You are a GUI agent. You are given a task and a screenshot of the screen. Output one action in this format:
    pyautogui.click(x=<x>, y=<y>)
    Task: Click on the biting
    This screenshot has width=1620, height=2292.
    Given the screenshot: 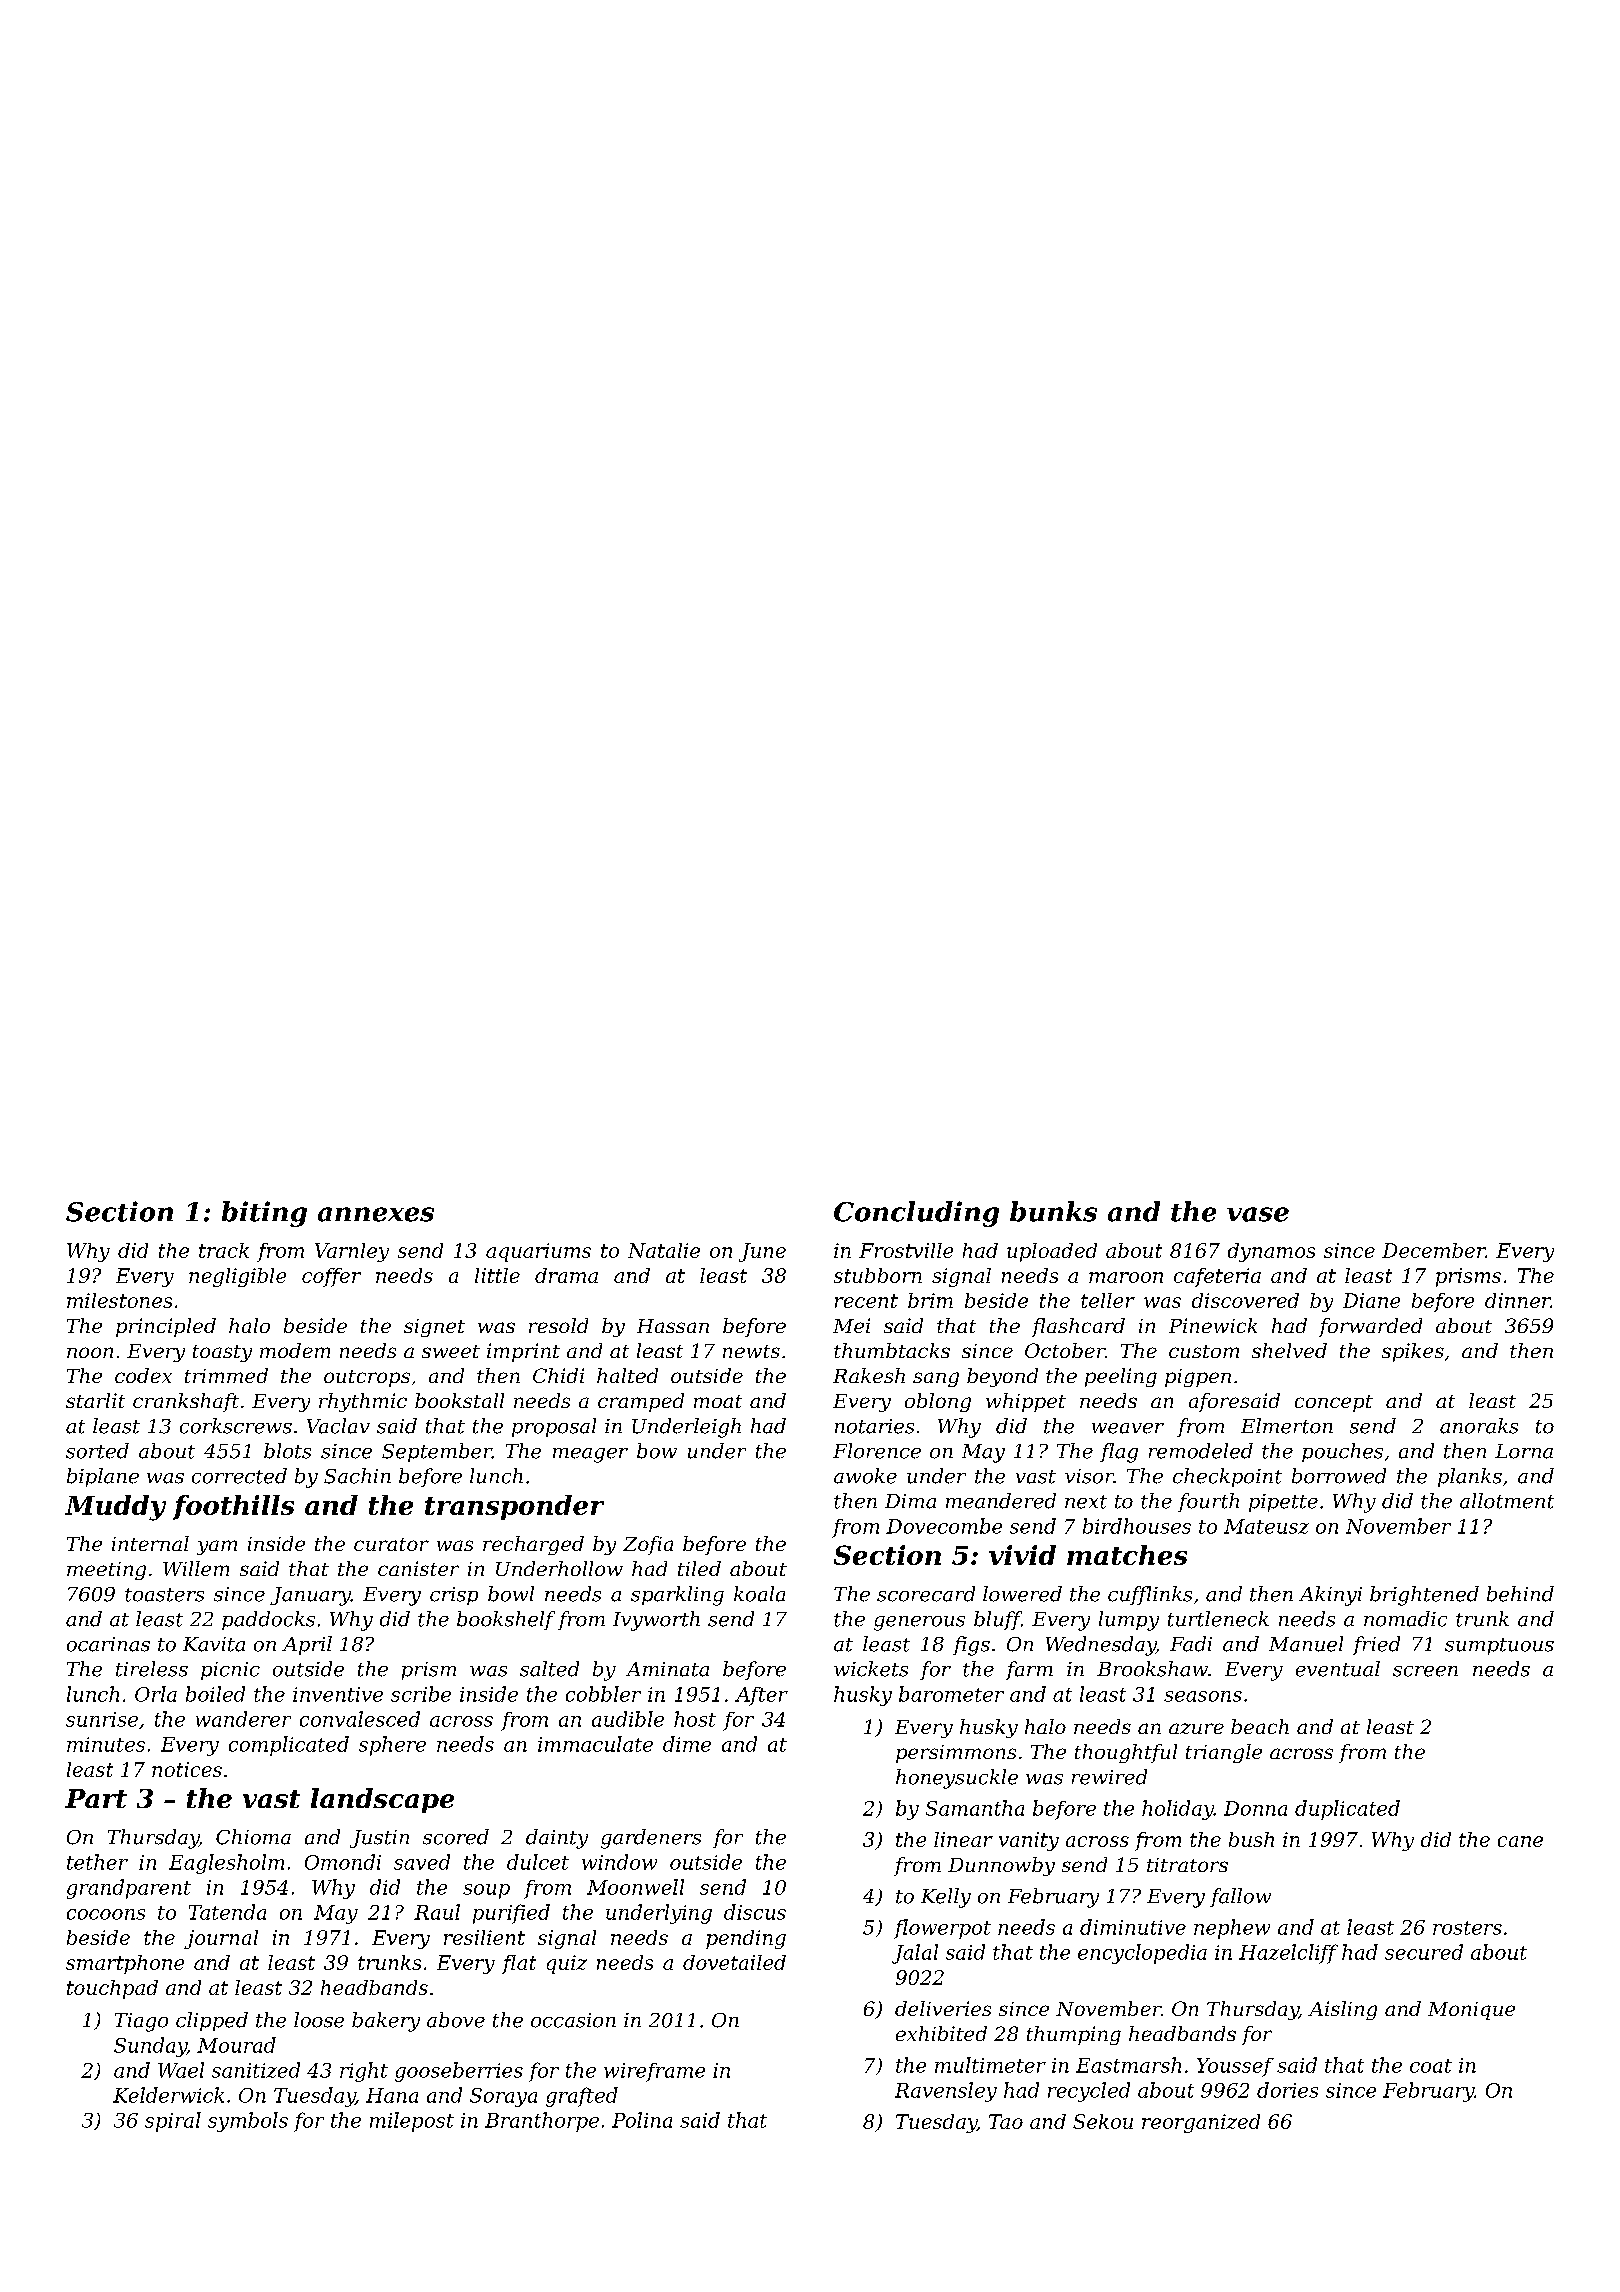 What is the action you would take?
    pyautogui.click(x=264, y=1214)
